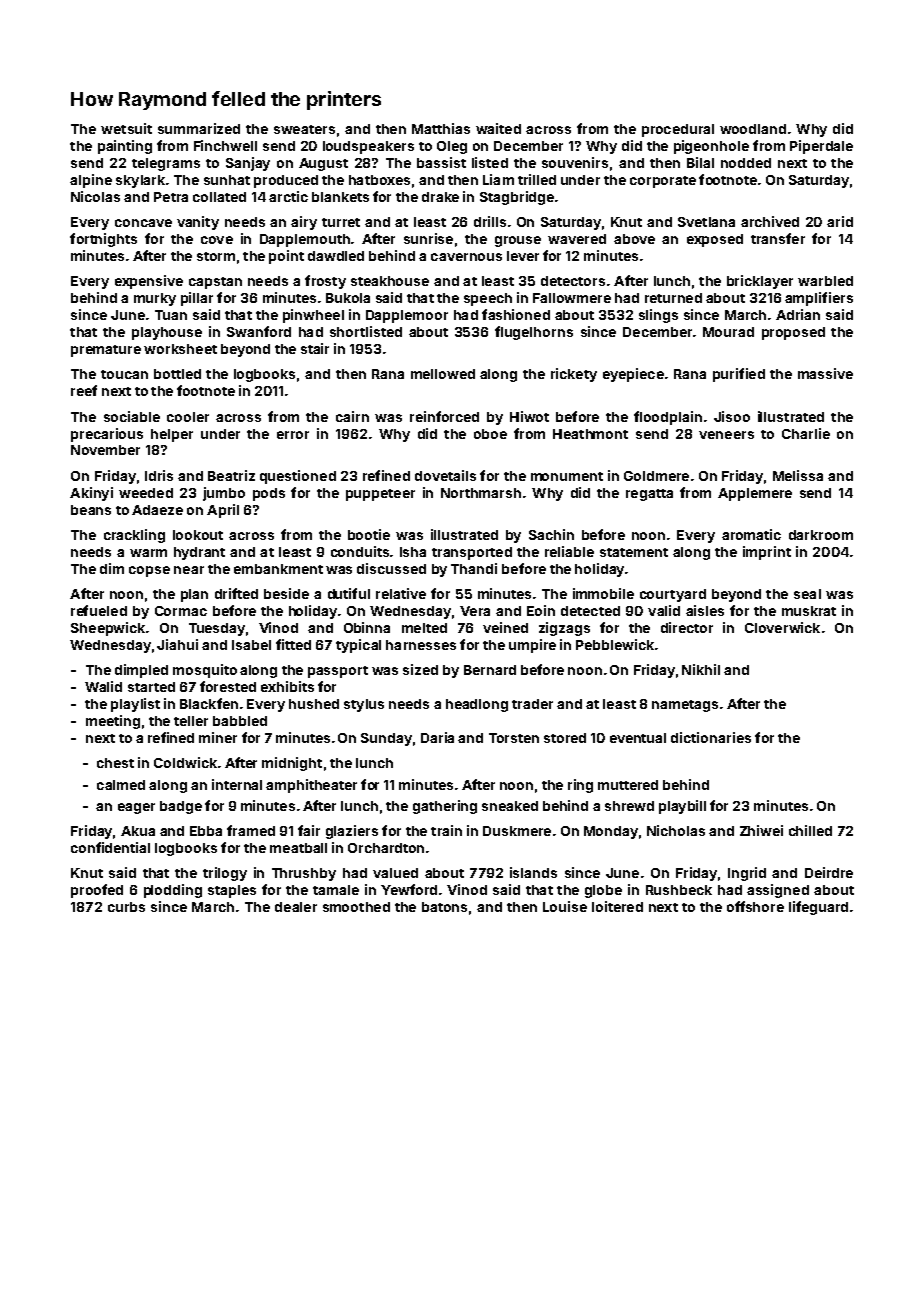 The image size is (924, 1308). I want to click on Matthias, so click(441, 128).
